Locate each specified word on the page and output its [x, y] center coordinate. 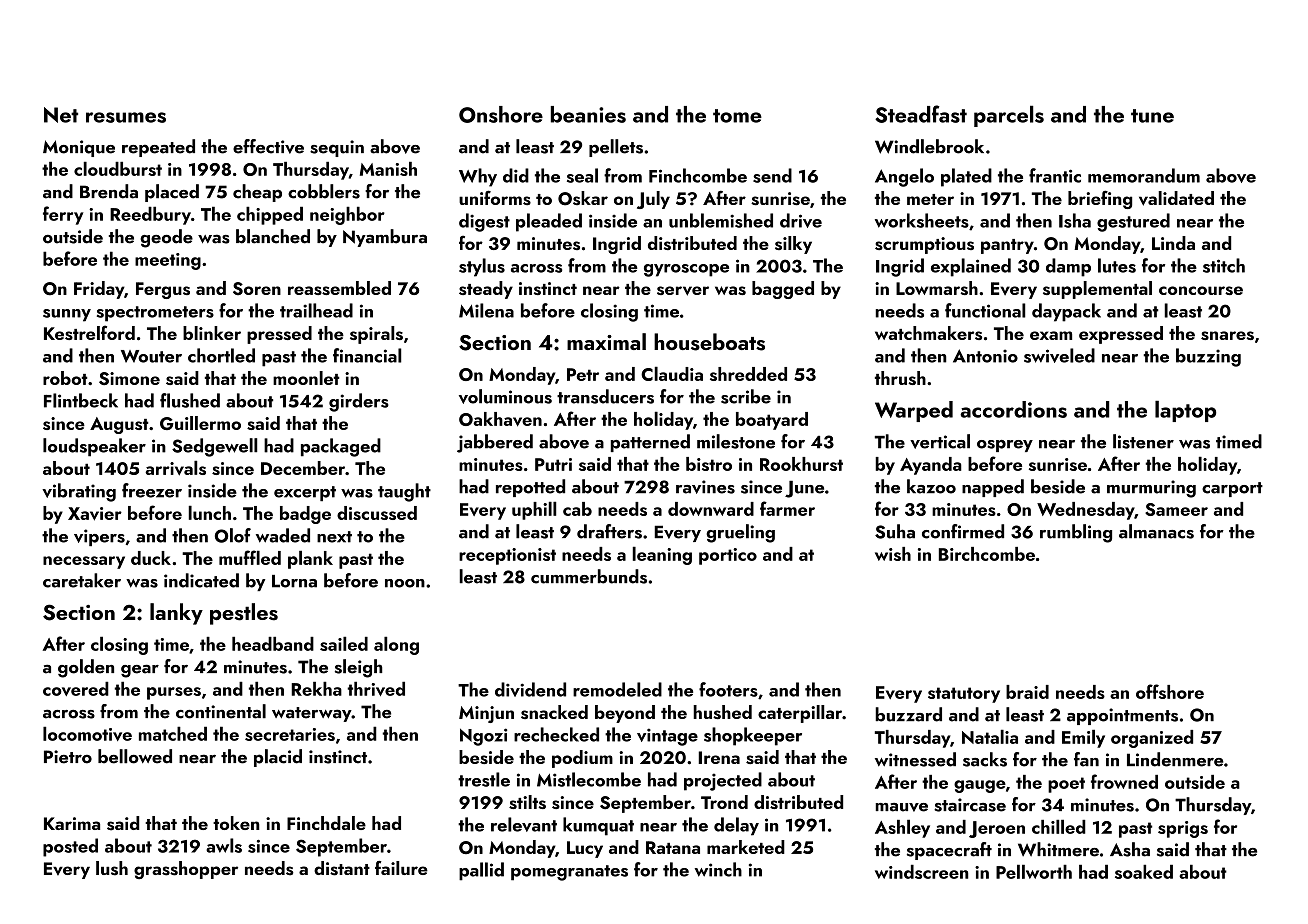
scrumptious [924, 245]
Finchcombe [698, 175]
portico [728, 556]
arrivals [175, 468]
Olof [233, 535]
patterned [650, 443]
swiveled [1059, 355]
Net [61, 115]
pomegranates [569, 873]
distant [342, 868]
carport [1232, 489]
